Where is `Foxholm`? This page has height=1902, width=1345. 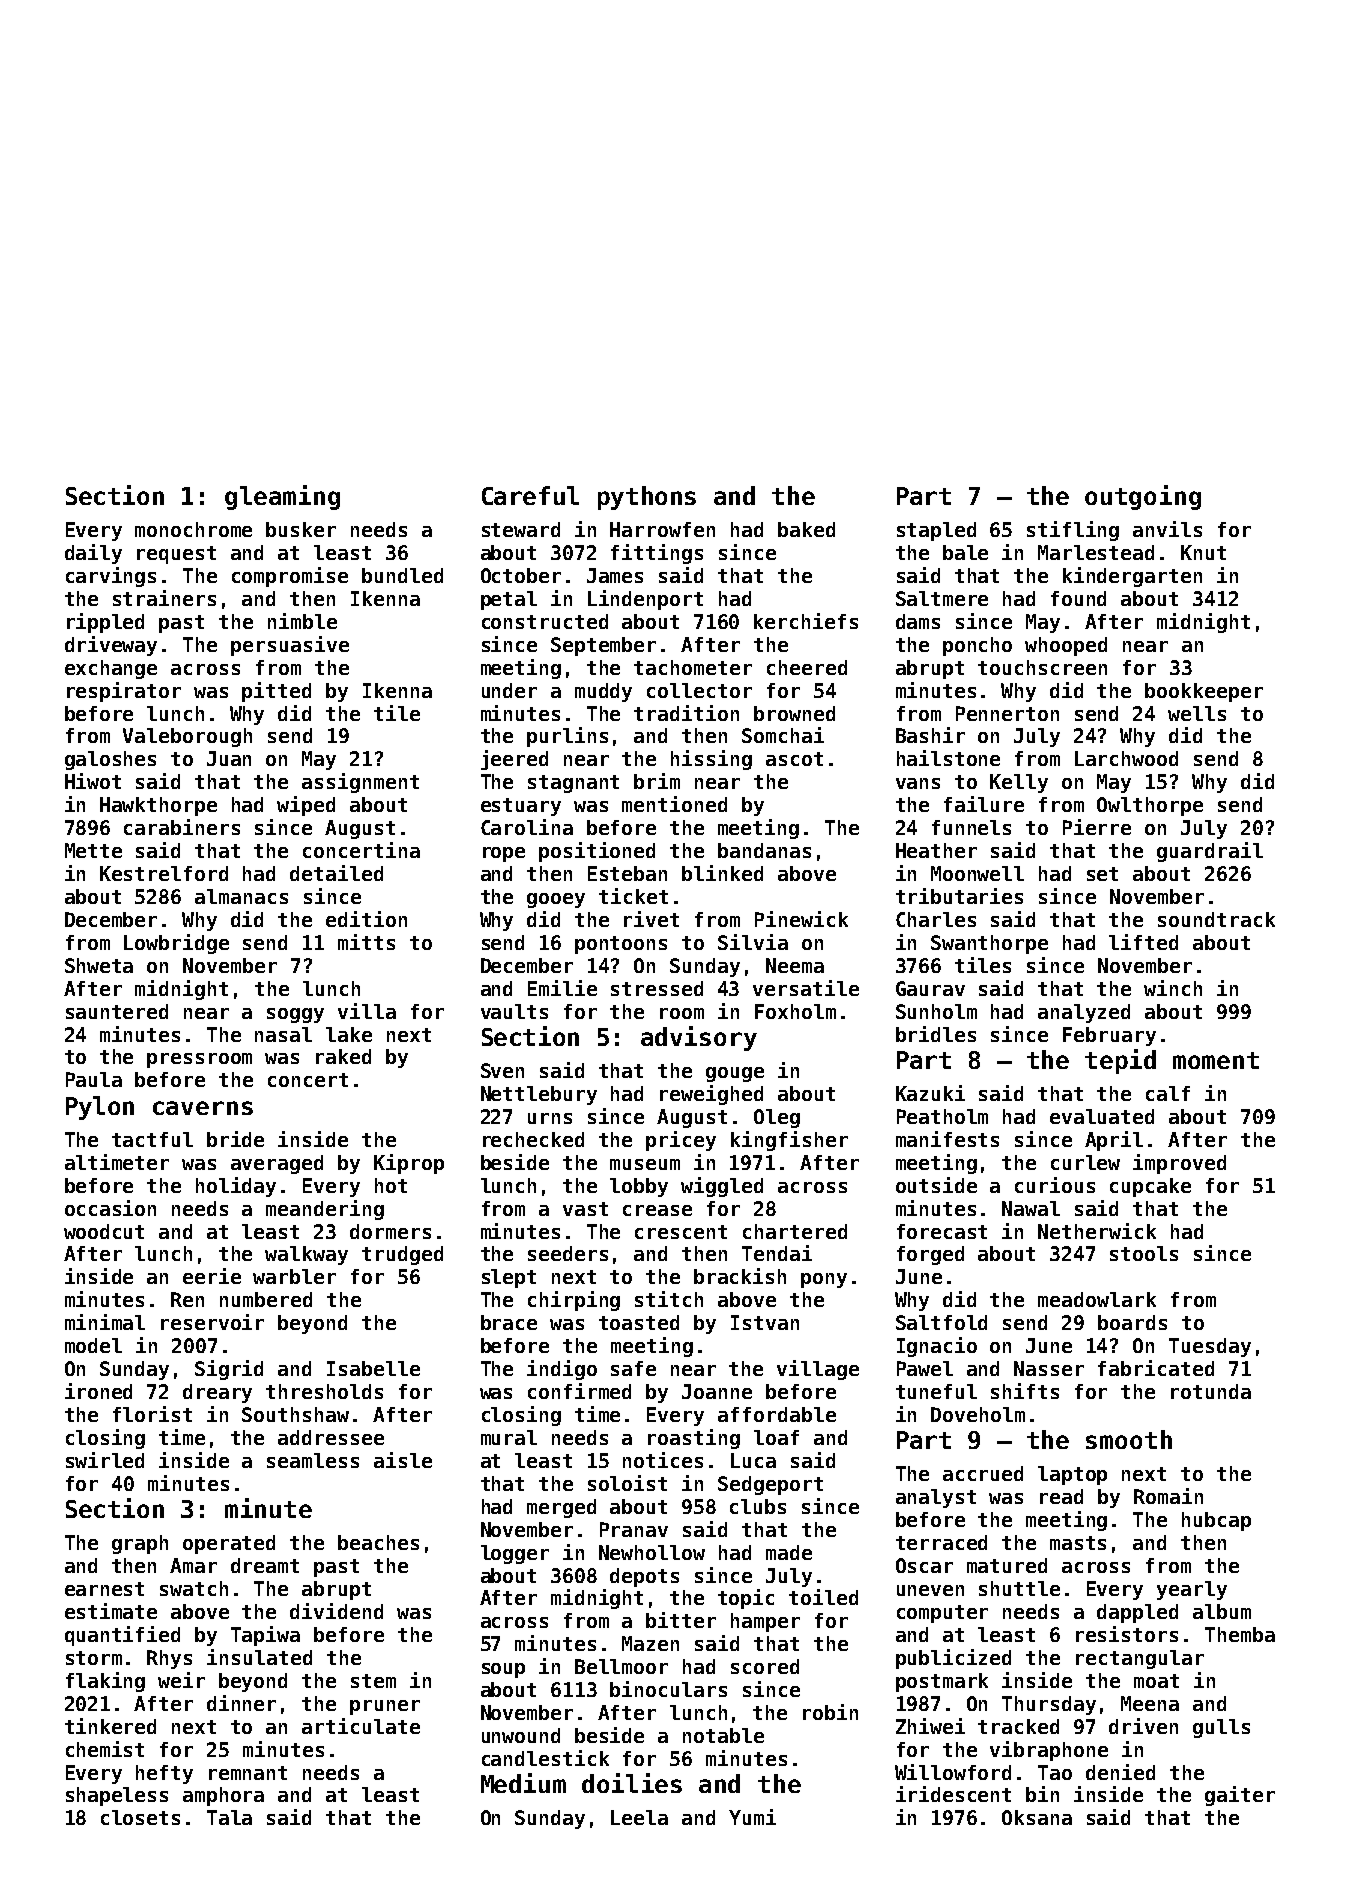 Foxholm is located at coordinates (795, 1011).
